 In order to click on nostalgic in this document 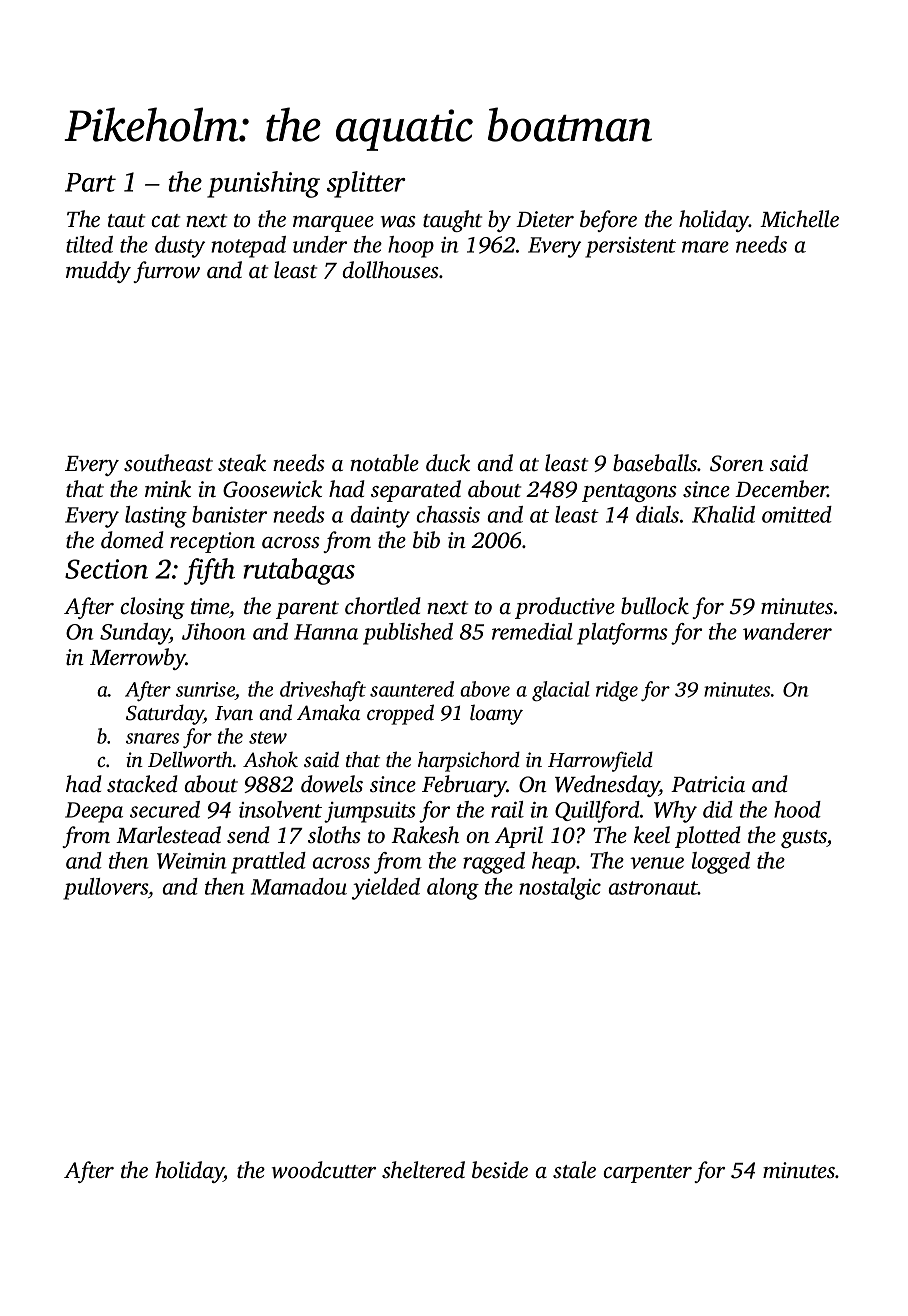, I will do `click(560, 889)`.
